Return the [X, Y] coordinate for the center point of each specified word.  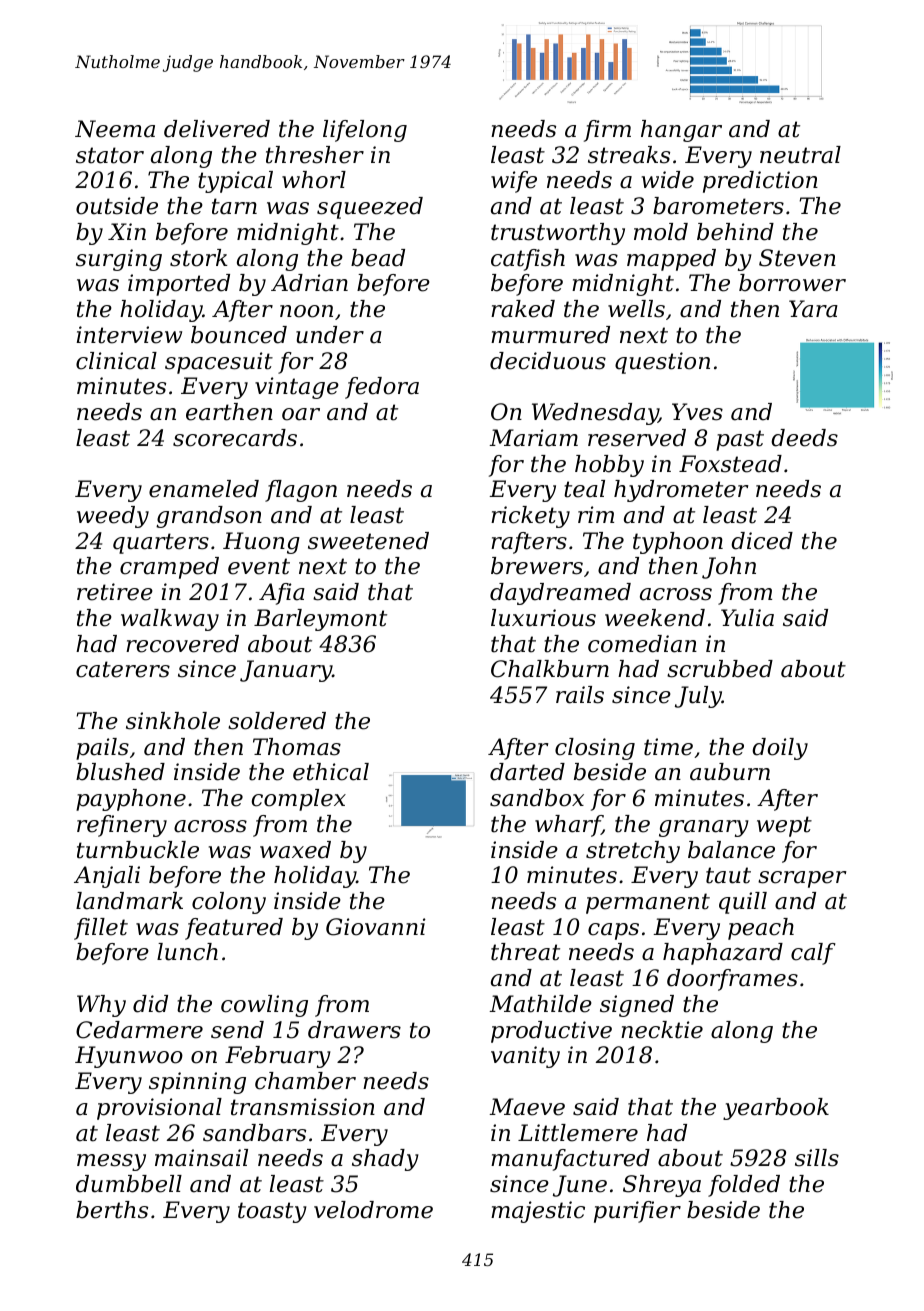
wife [514, 182]
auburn [730, 772]
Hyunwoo [129, 1057]
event [259, 566]
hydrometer [681, 491]
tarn [234, 206]
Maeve [527, 1107]
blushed [120, 772]
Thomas [297, 747]
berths [112, 1210]
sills [817, 1158]
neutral [800, 155]
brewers [537, 566]
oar [301, 414]
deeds [804, 438]
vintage [297, 388]
